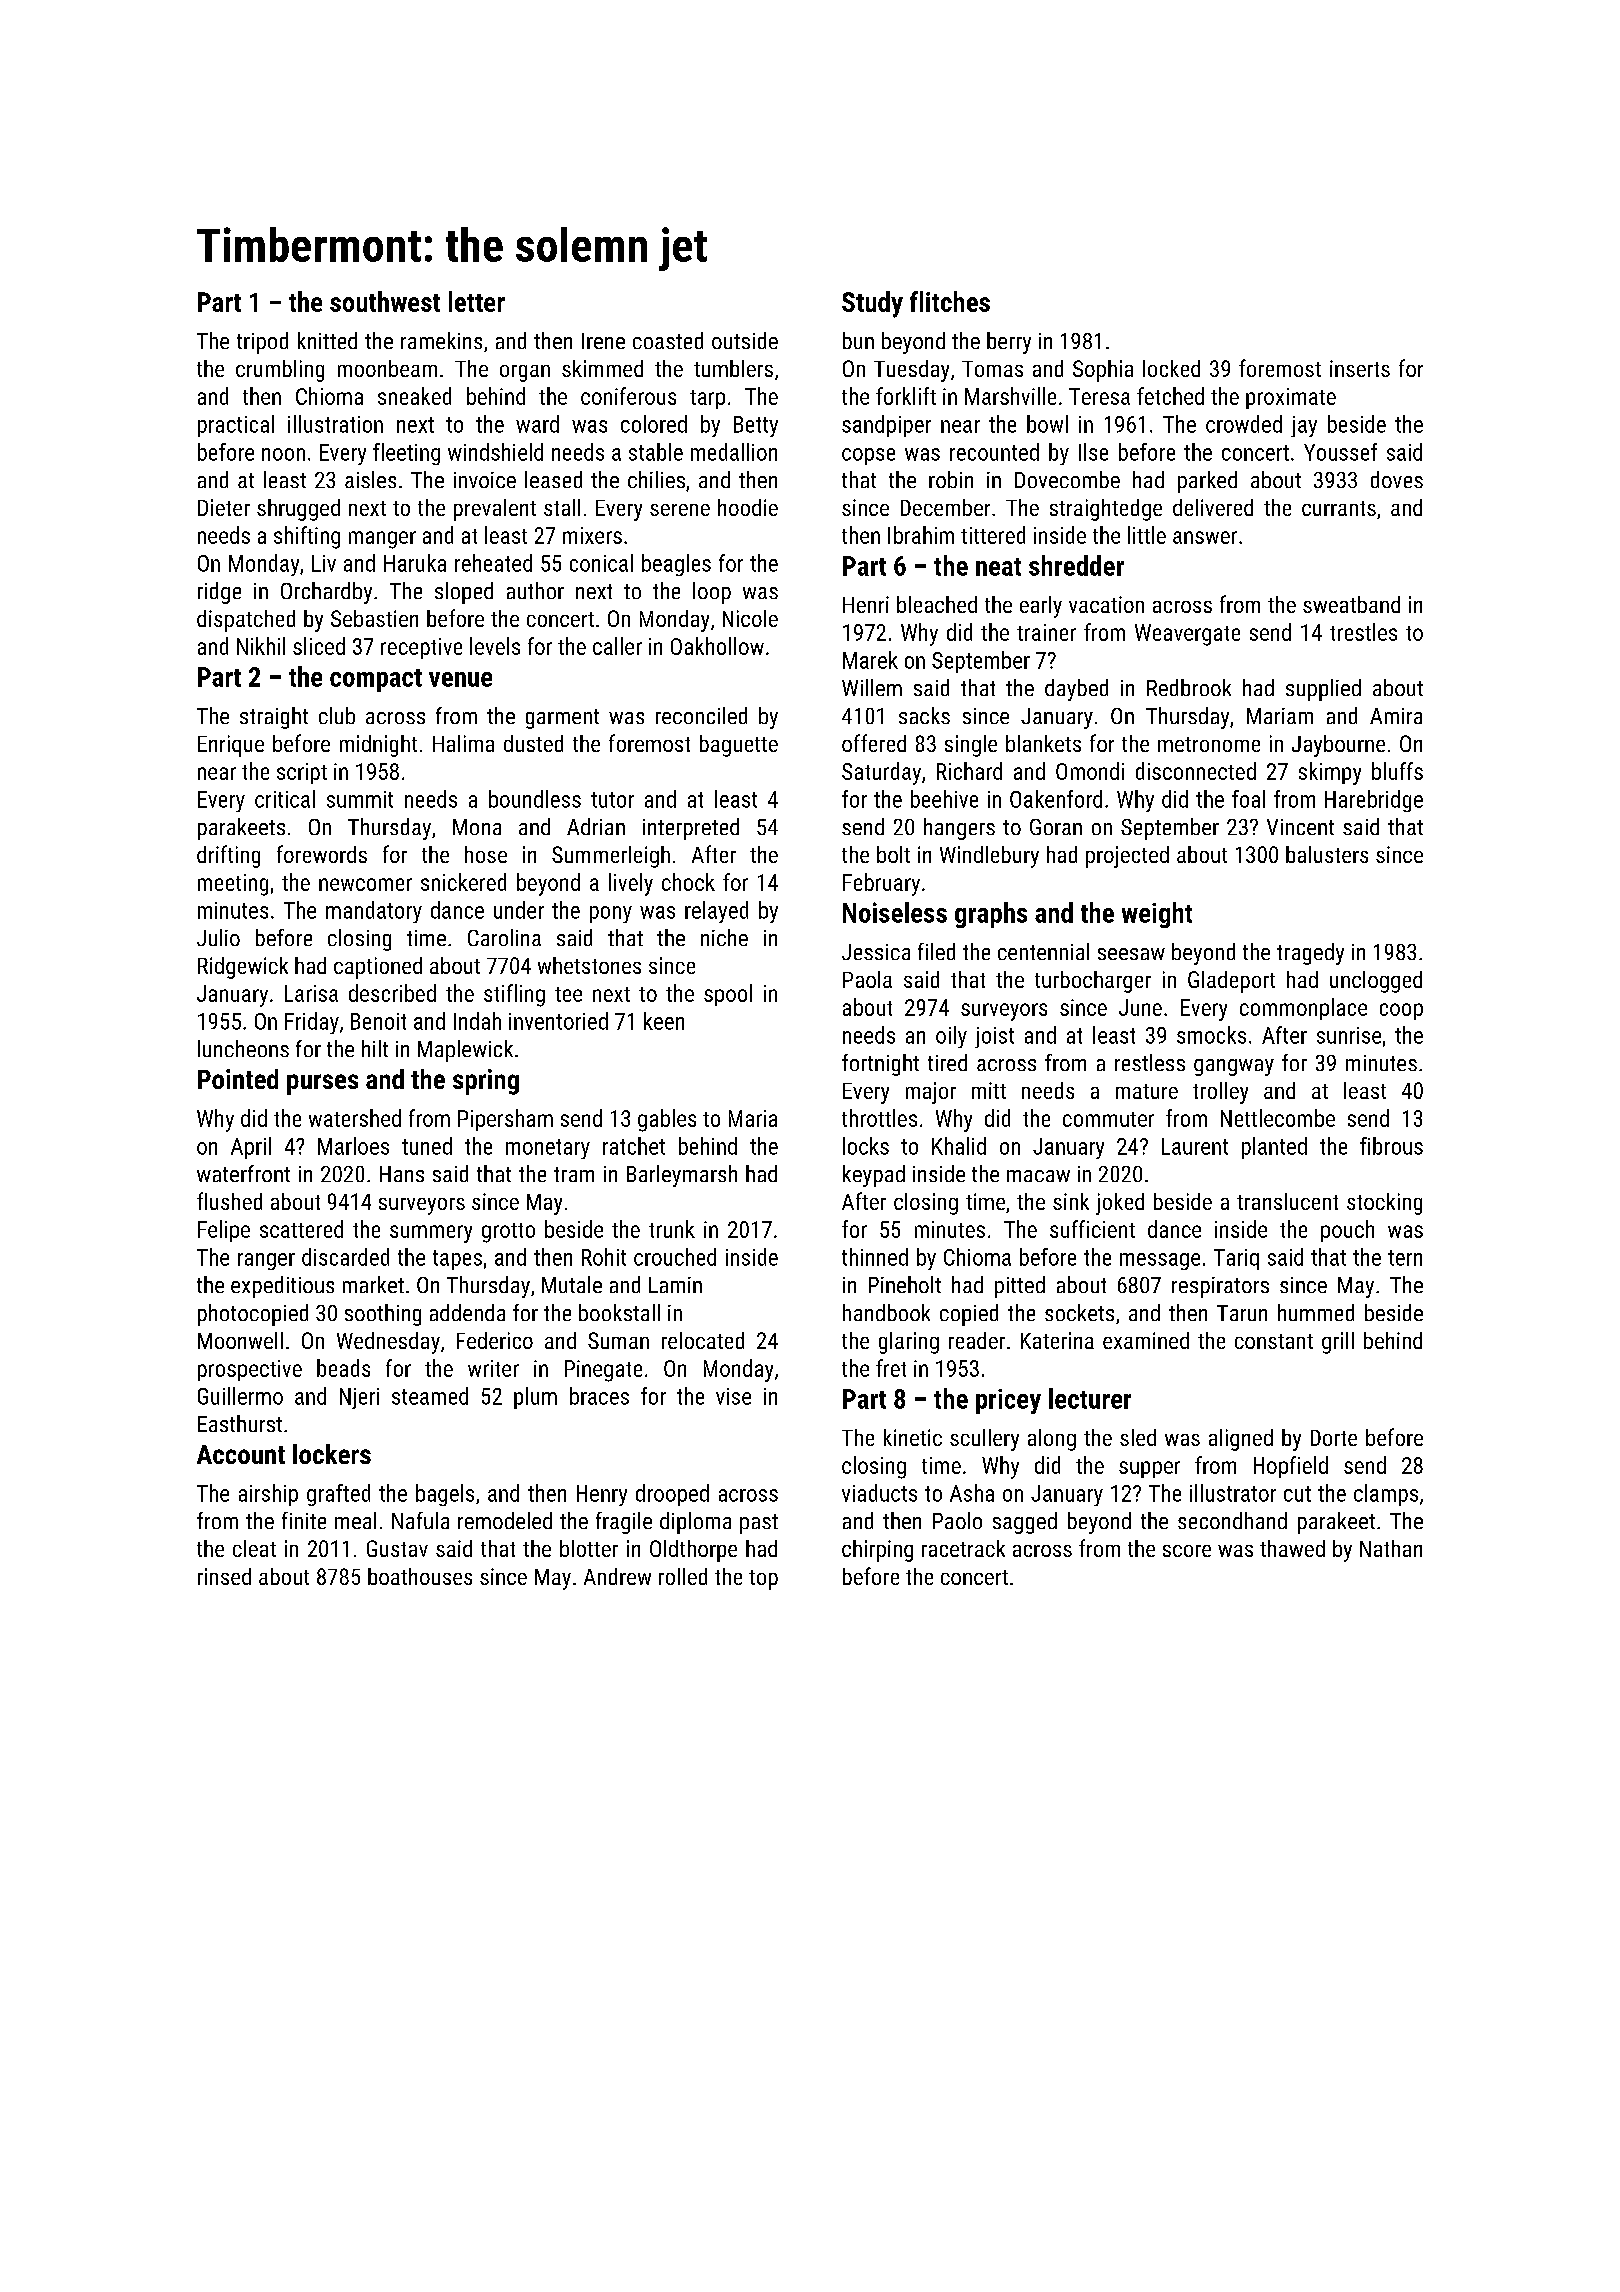  What do you see at coordinates (486, 1082) in the screenshot?
I see `spring` at bounding box center [486, 1082].
